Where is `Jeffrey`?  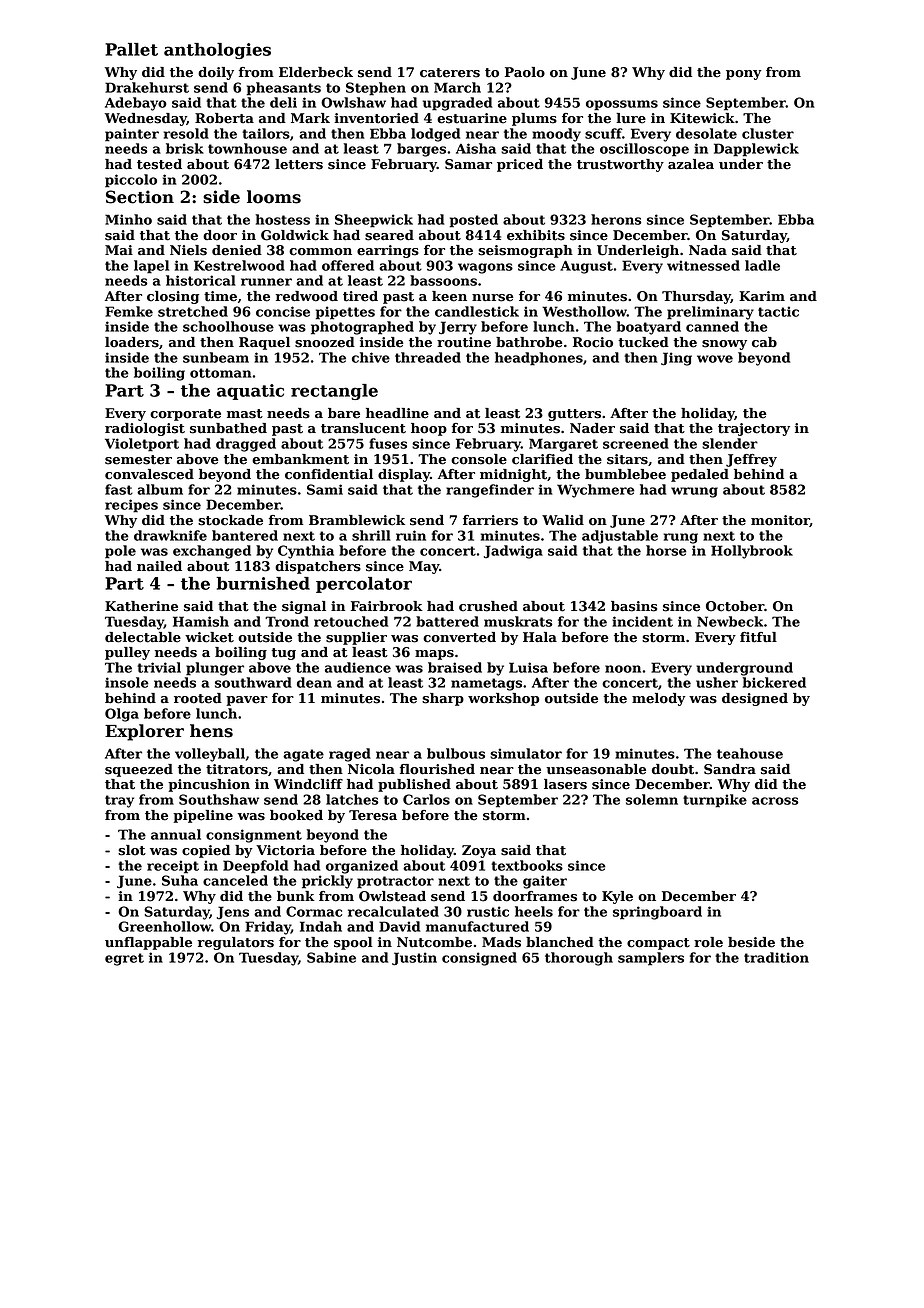
Jeffrey is located at coordinates (751, 460).
